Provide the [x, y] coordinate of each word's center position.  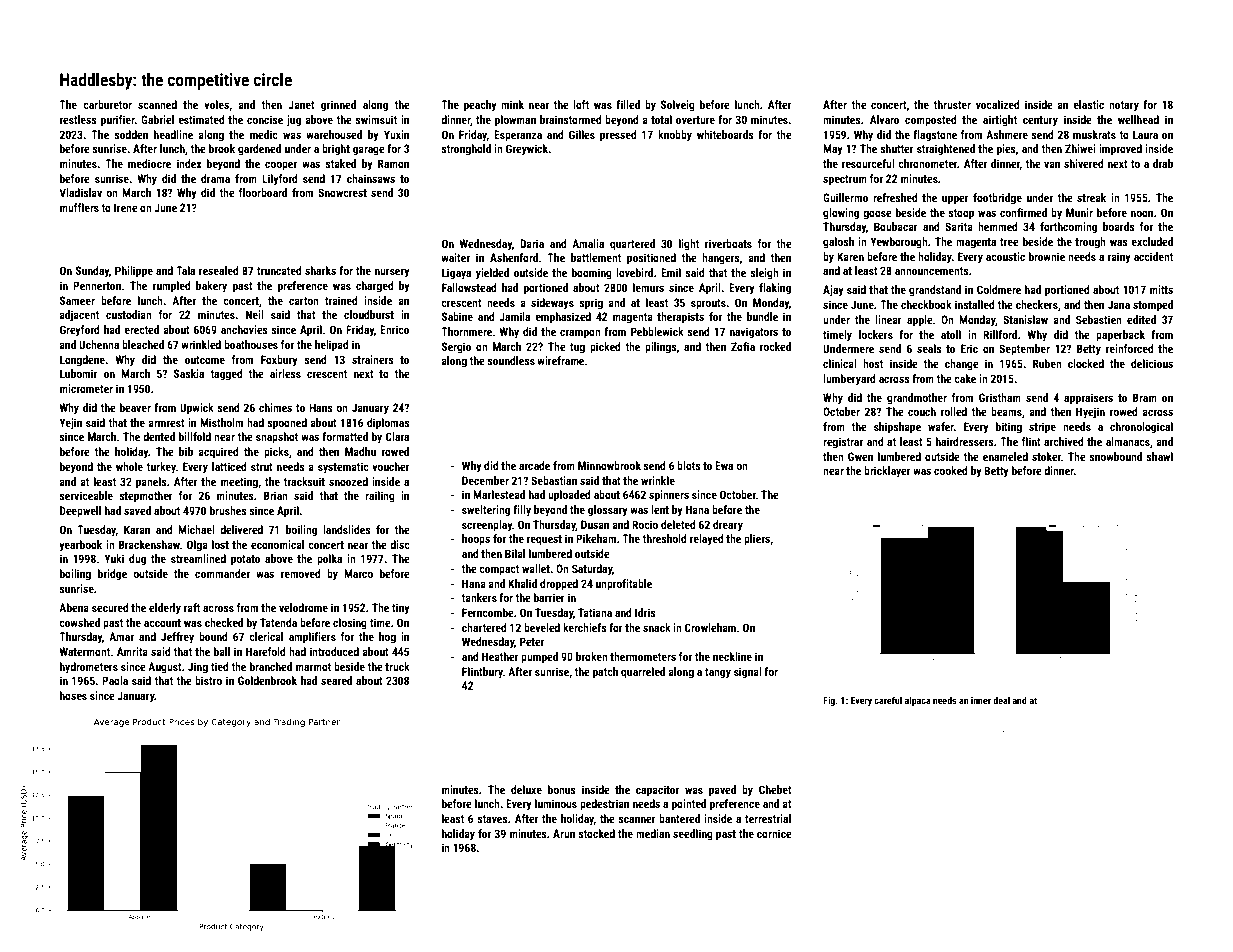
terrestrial [768, 818]
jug [293, 121]
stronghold [466, 150]
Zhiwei [1080, 148]
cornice [774, 833]
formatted [345, 436]
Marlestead [499, 494]
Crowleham [710, 627]
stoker [1046, 456]
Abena [74, 607]
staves [492, 819]
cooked [951, 470]
